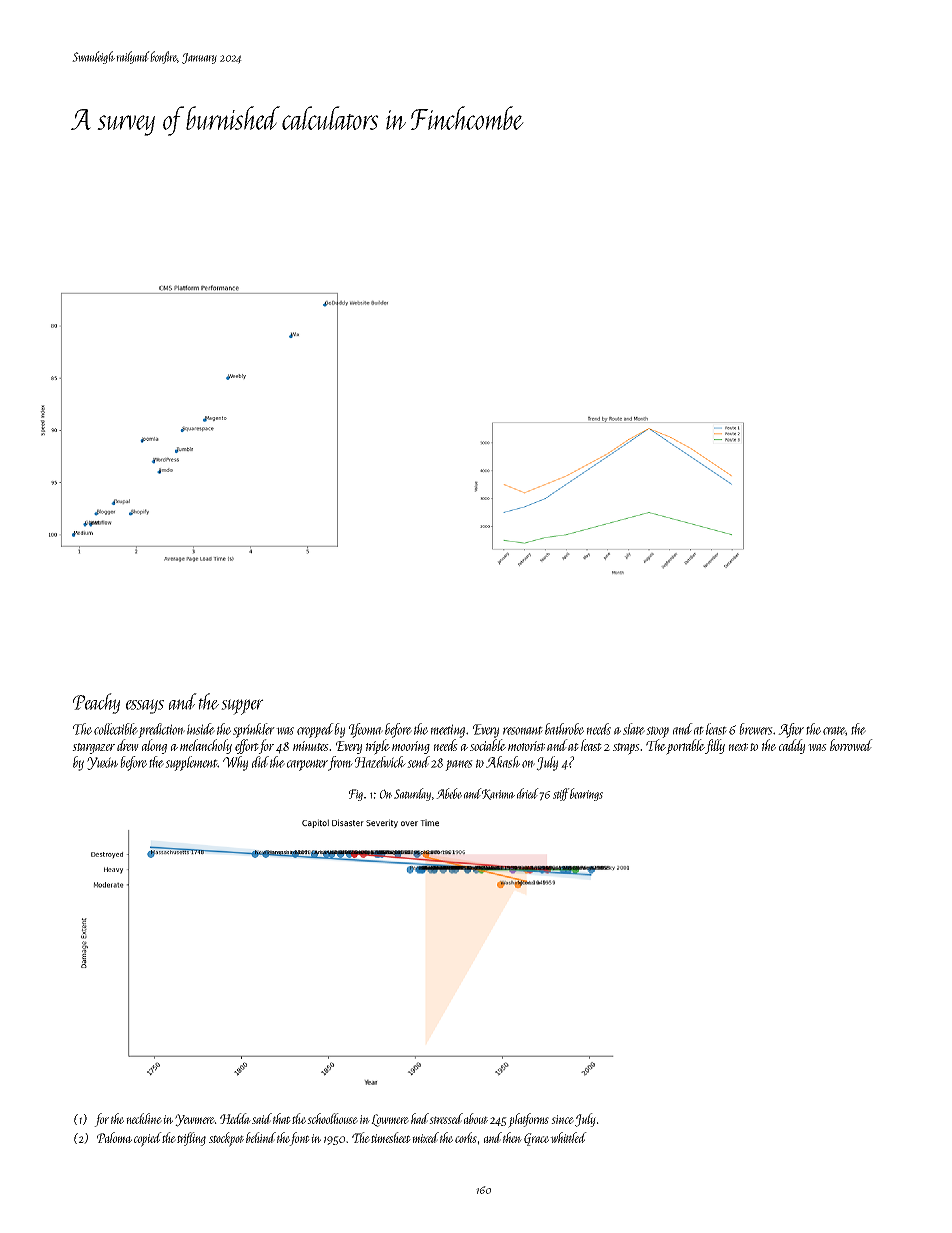 The width and height of the screenshot is (952, 1233). What do you see at coordinates (449, 793) in the screenshot?
I see `Abebe` at bounding box center [449, 793].
